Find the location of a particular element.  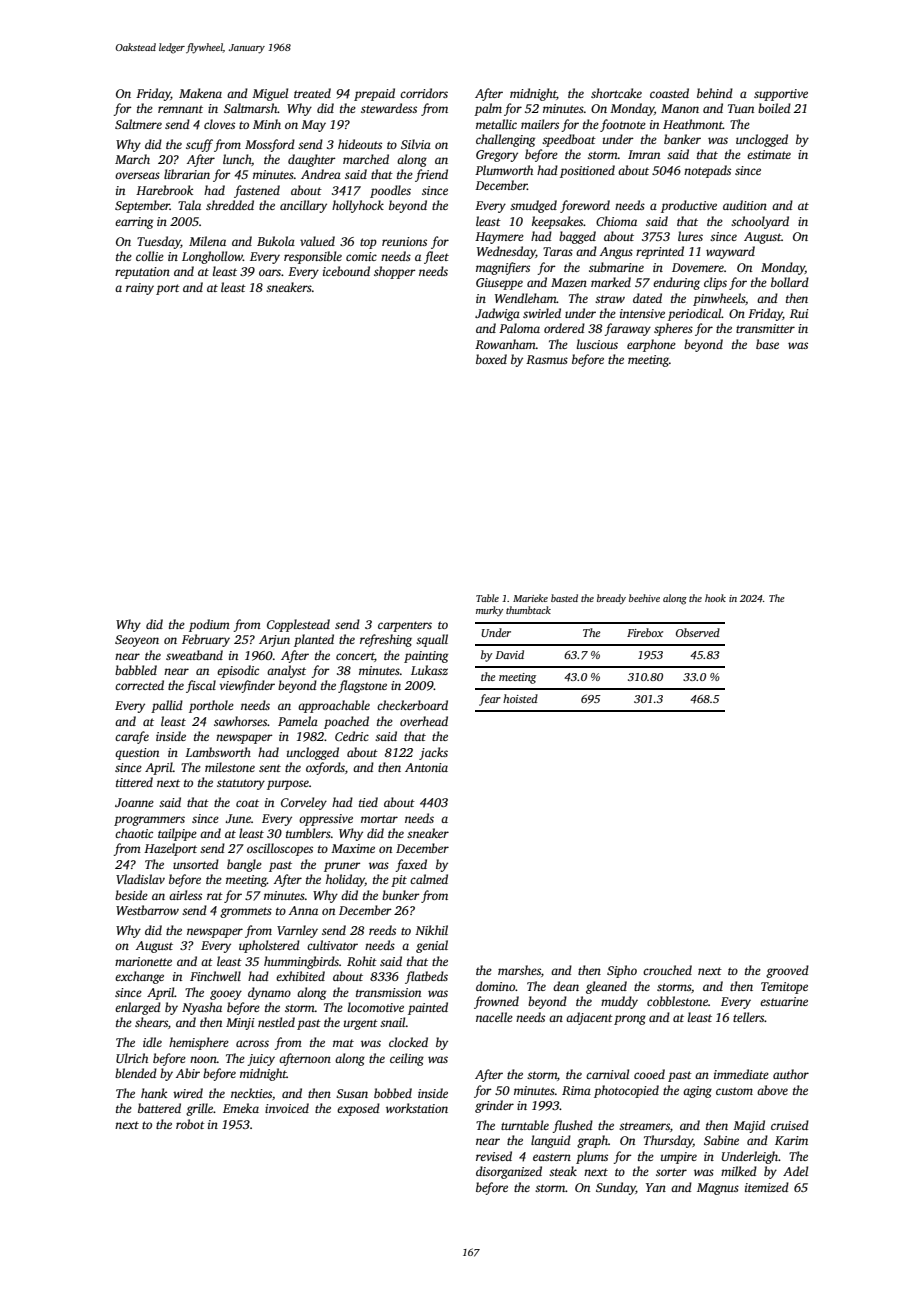

Joanne is located at coordinates (134, 802).
